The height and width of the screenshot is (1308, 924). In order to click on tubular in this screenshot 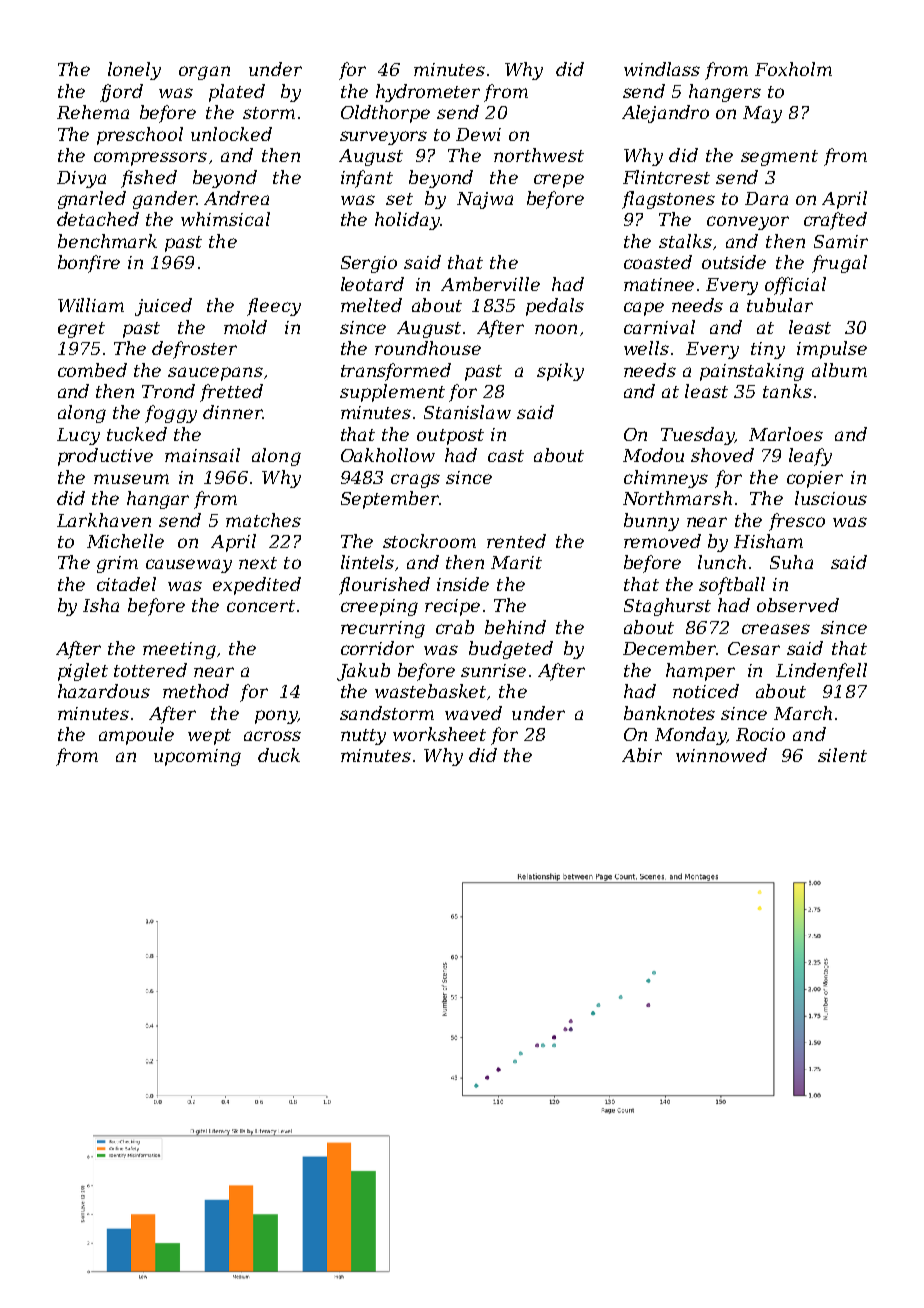, I will do `click(780, 305)`.
